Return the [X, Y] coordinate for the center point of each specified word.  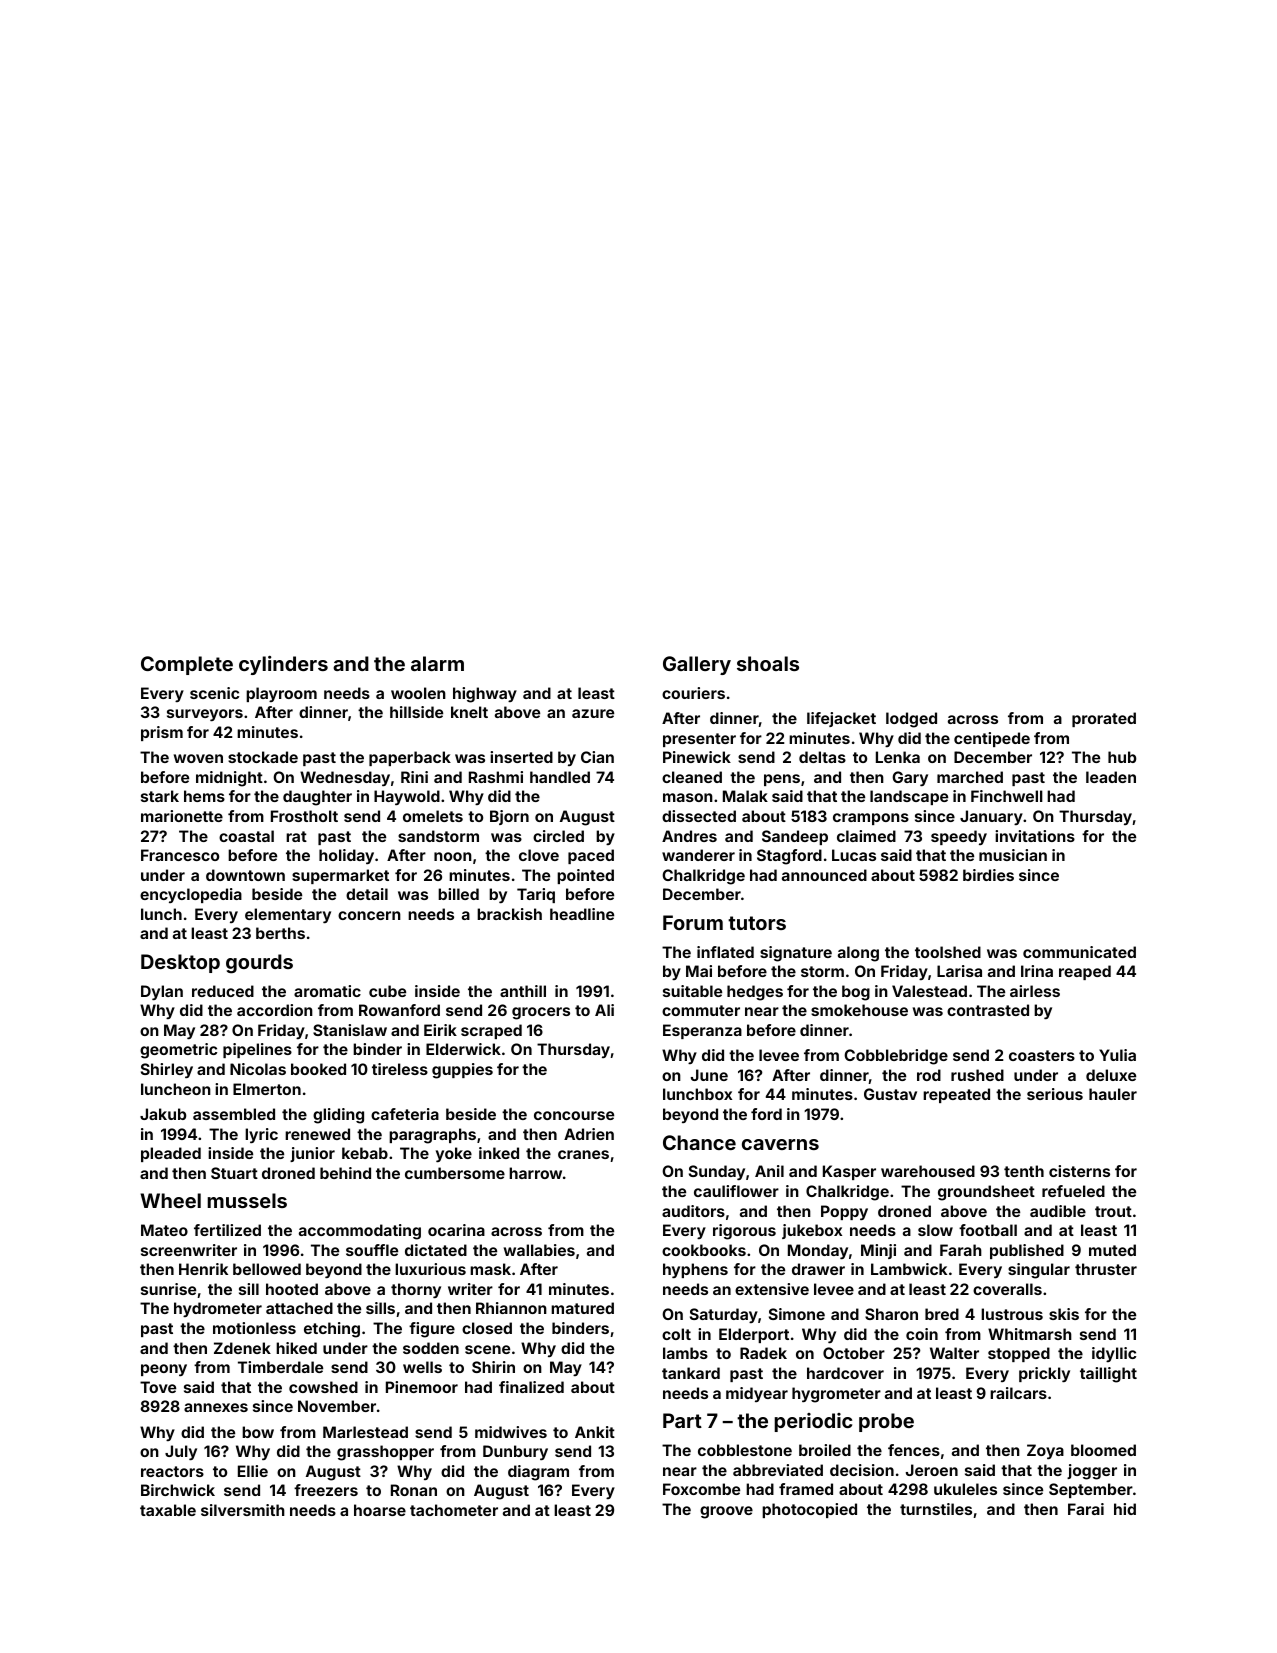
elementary [288, 915]
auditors [693, 1211]
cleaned [692, 777]
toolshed [948, 952]
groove [726, 1512]
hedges [755, 993]
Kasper [849, 1172]
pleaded [171, 1154]
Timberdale [280, 1367]
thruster [1106, 1269]
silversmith [243, 1510]
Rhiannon [511, 1308]
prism [162, 733]
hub [1122, 757]
